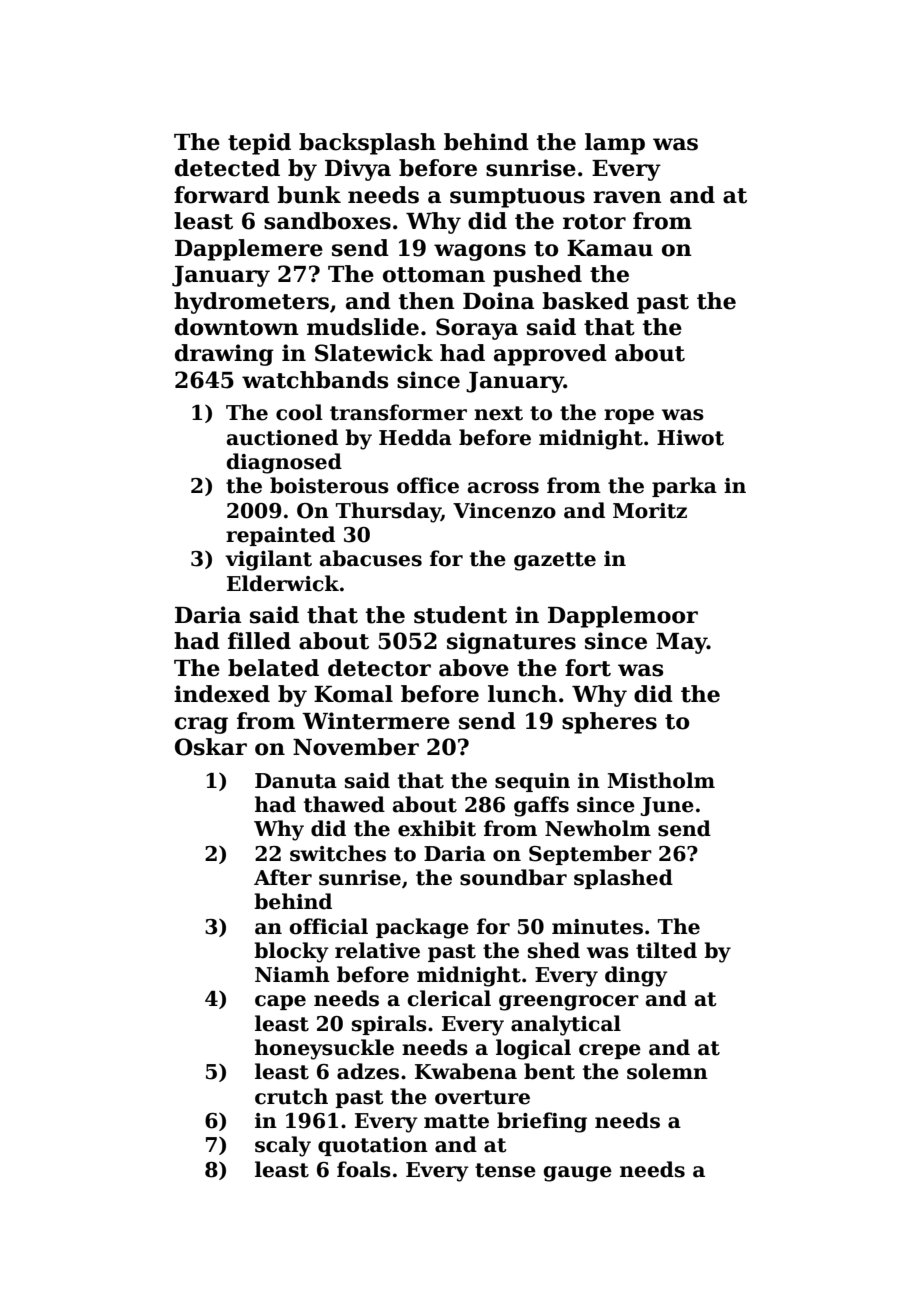 The height and width of the image is (1311, 924). I want to click on vigilant, so click(268, 560).
